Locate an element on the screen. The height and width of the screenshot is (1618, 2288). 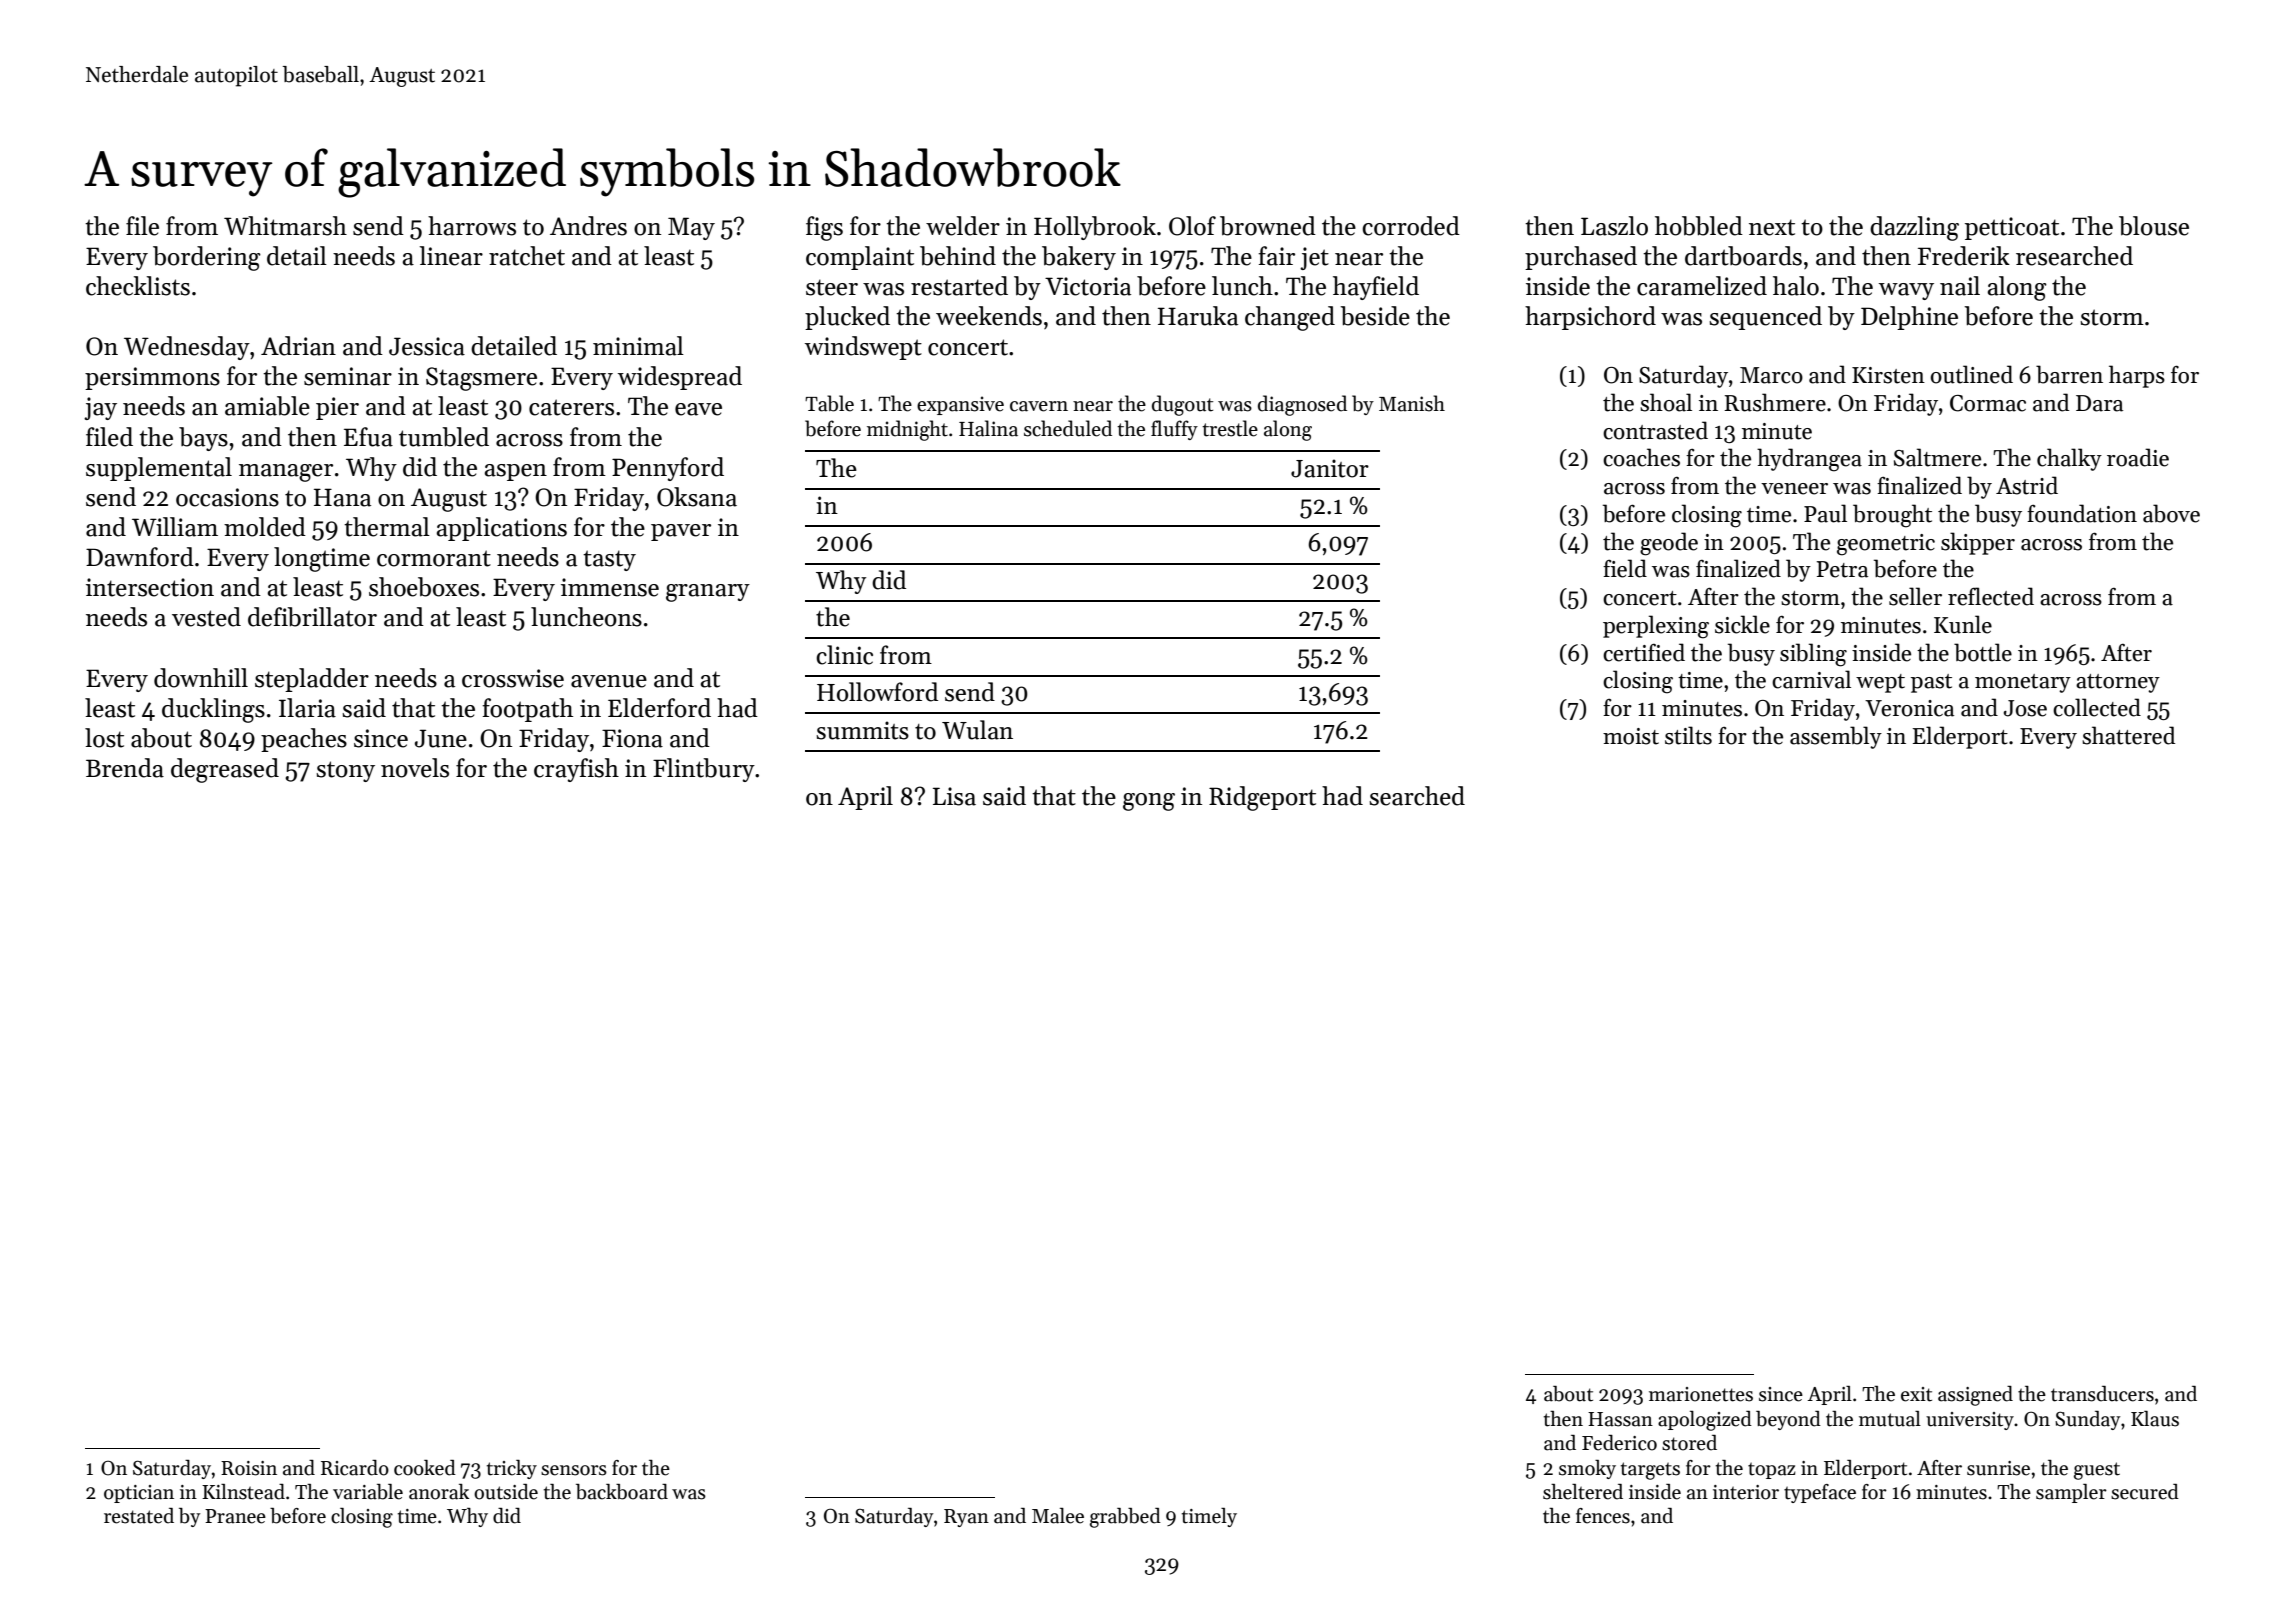
Hassan is located at coordinates (1620, 1419).
